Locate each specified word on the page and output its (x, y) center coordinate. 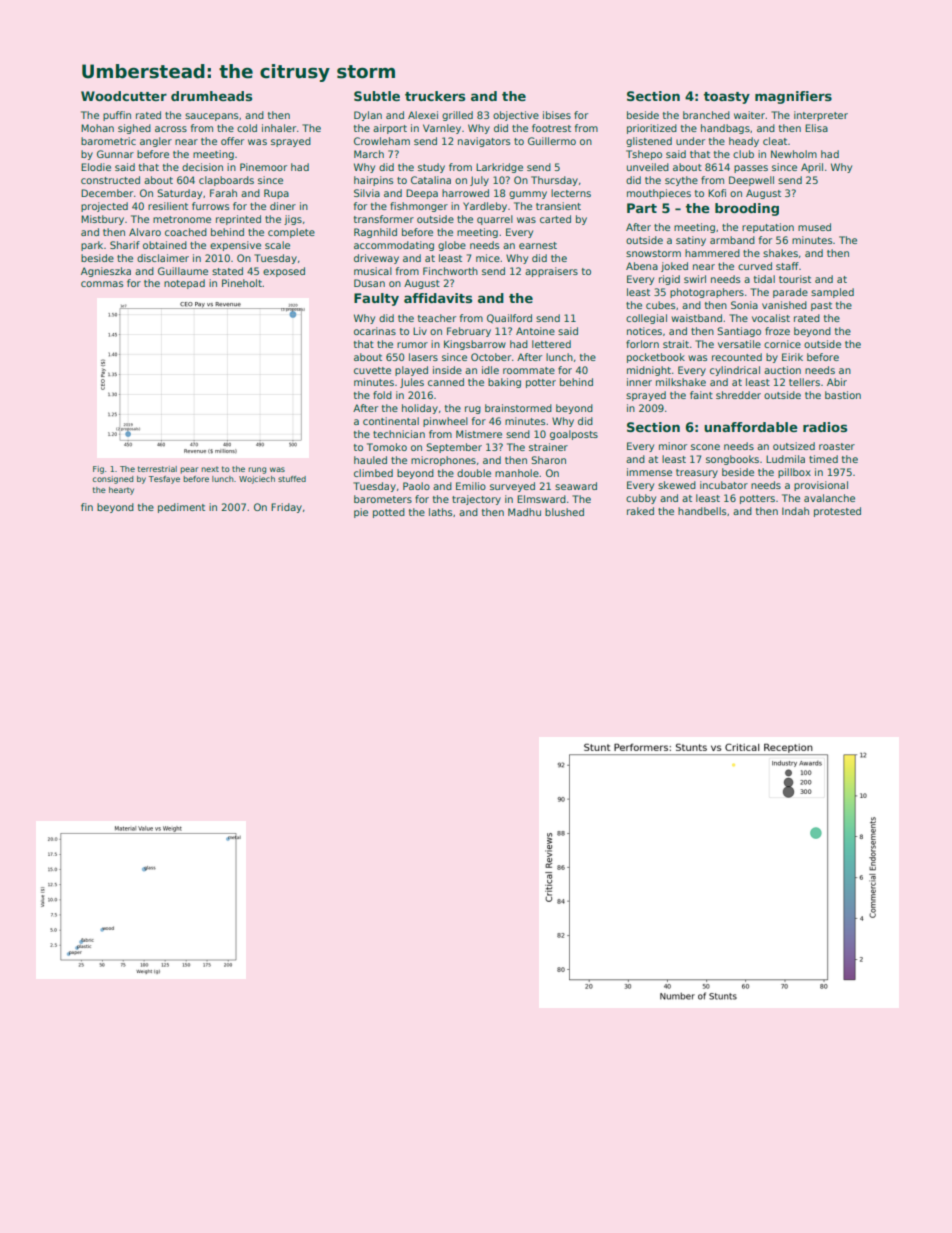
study (431, 168)
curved (755, 266)
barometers (383, 499)
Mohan (97, 128)
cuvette (372, 370)
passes (751, 169)
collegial (646, 319)
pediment (181, 508)
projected (104, 207)
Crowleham (382, 141)
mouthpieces (659, 194)
